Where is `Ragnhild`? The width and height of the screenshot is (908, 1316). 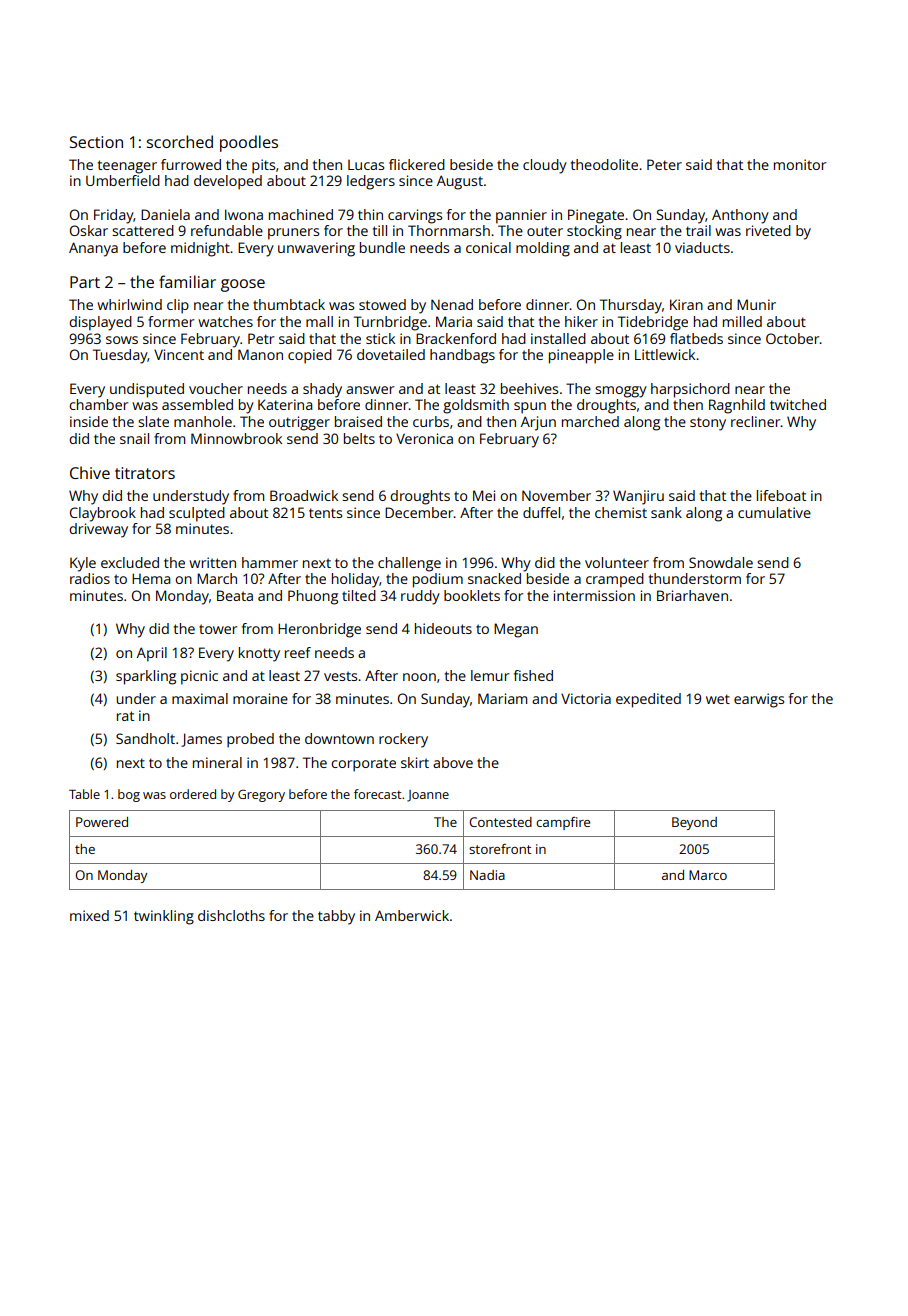 Ragnhild is located at coordinates (737, 406).
